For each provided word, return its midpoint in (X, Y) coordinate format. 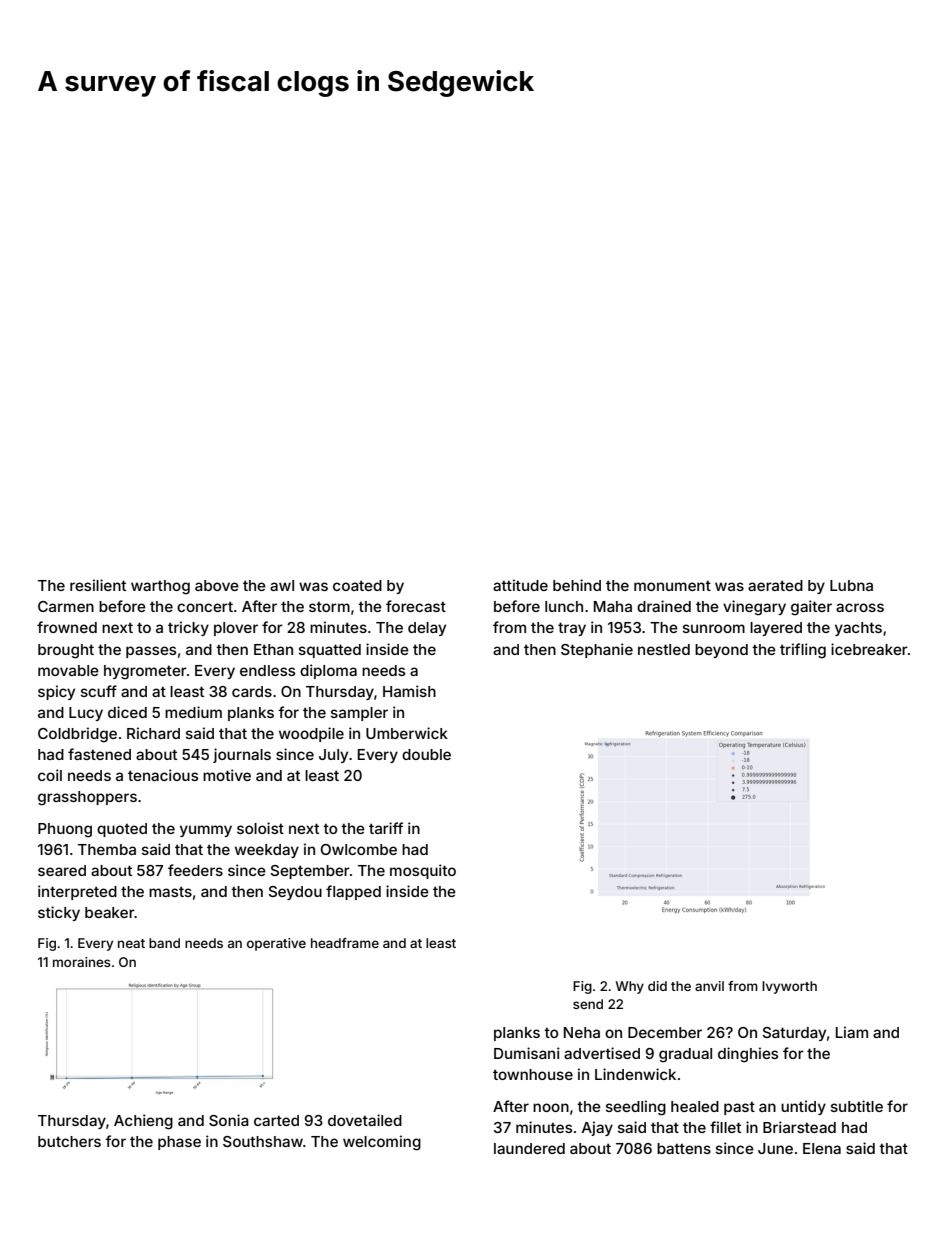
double (426, 754)
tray (572, 629)
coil (50, 775)
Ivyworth (789, 987)
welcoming (382, 1143)
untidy (803, 1107)
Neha (582, 1032)
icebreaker (869, 649)
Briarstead (799, 1127)
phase (179, 1143)
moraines (82, 962)
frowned (67, 627)
